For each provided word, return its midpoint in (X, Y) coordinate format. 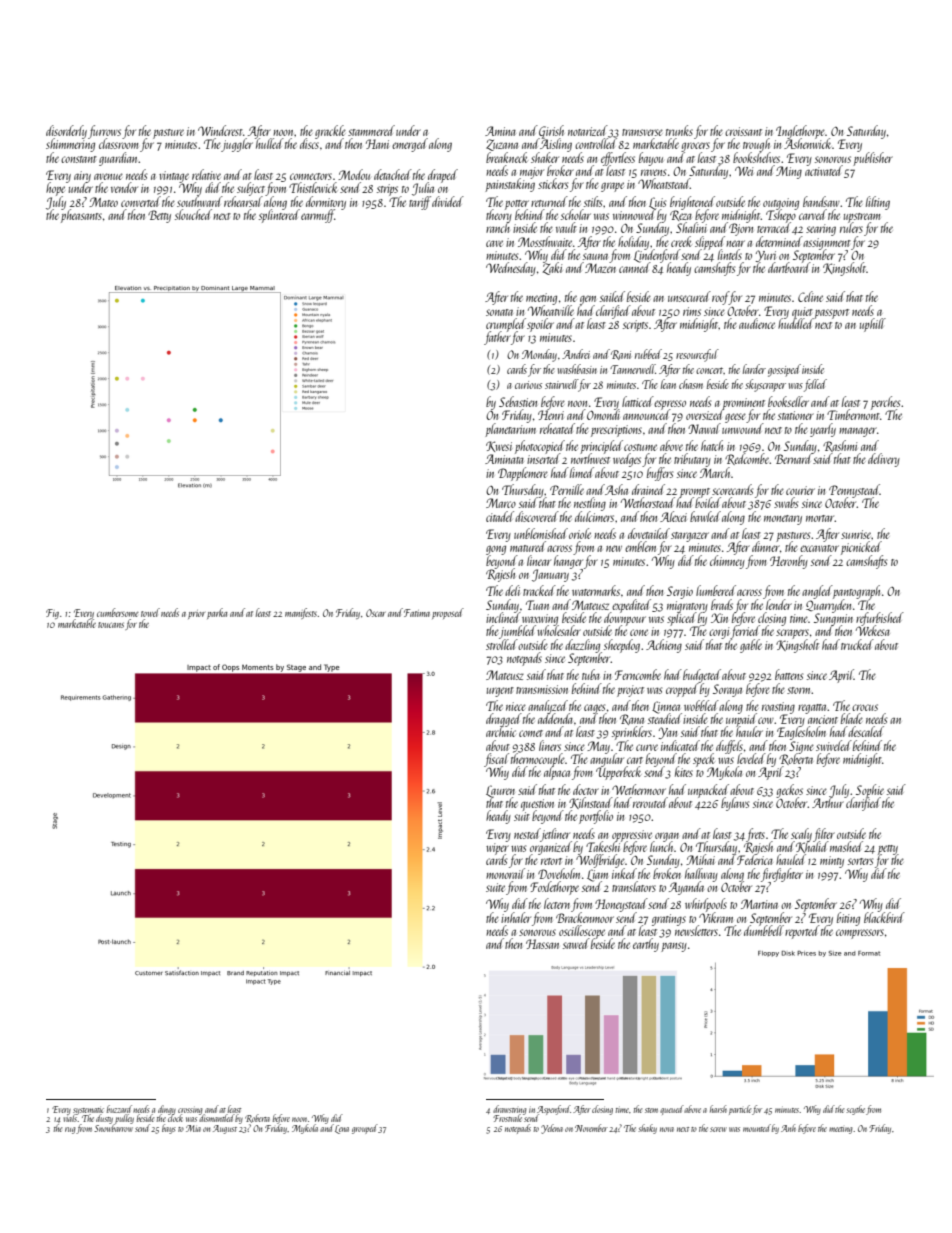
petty (888, 850)
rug (70, 1130)
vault (566, 227)
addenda (555, 719)
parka (217, 613)
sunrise (856, 534)
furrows (104, 132)
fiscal (496, 760)
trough (756, 145)
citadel (500, 516)
